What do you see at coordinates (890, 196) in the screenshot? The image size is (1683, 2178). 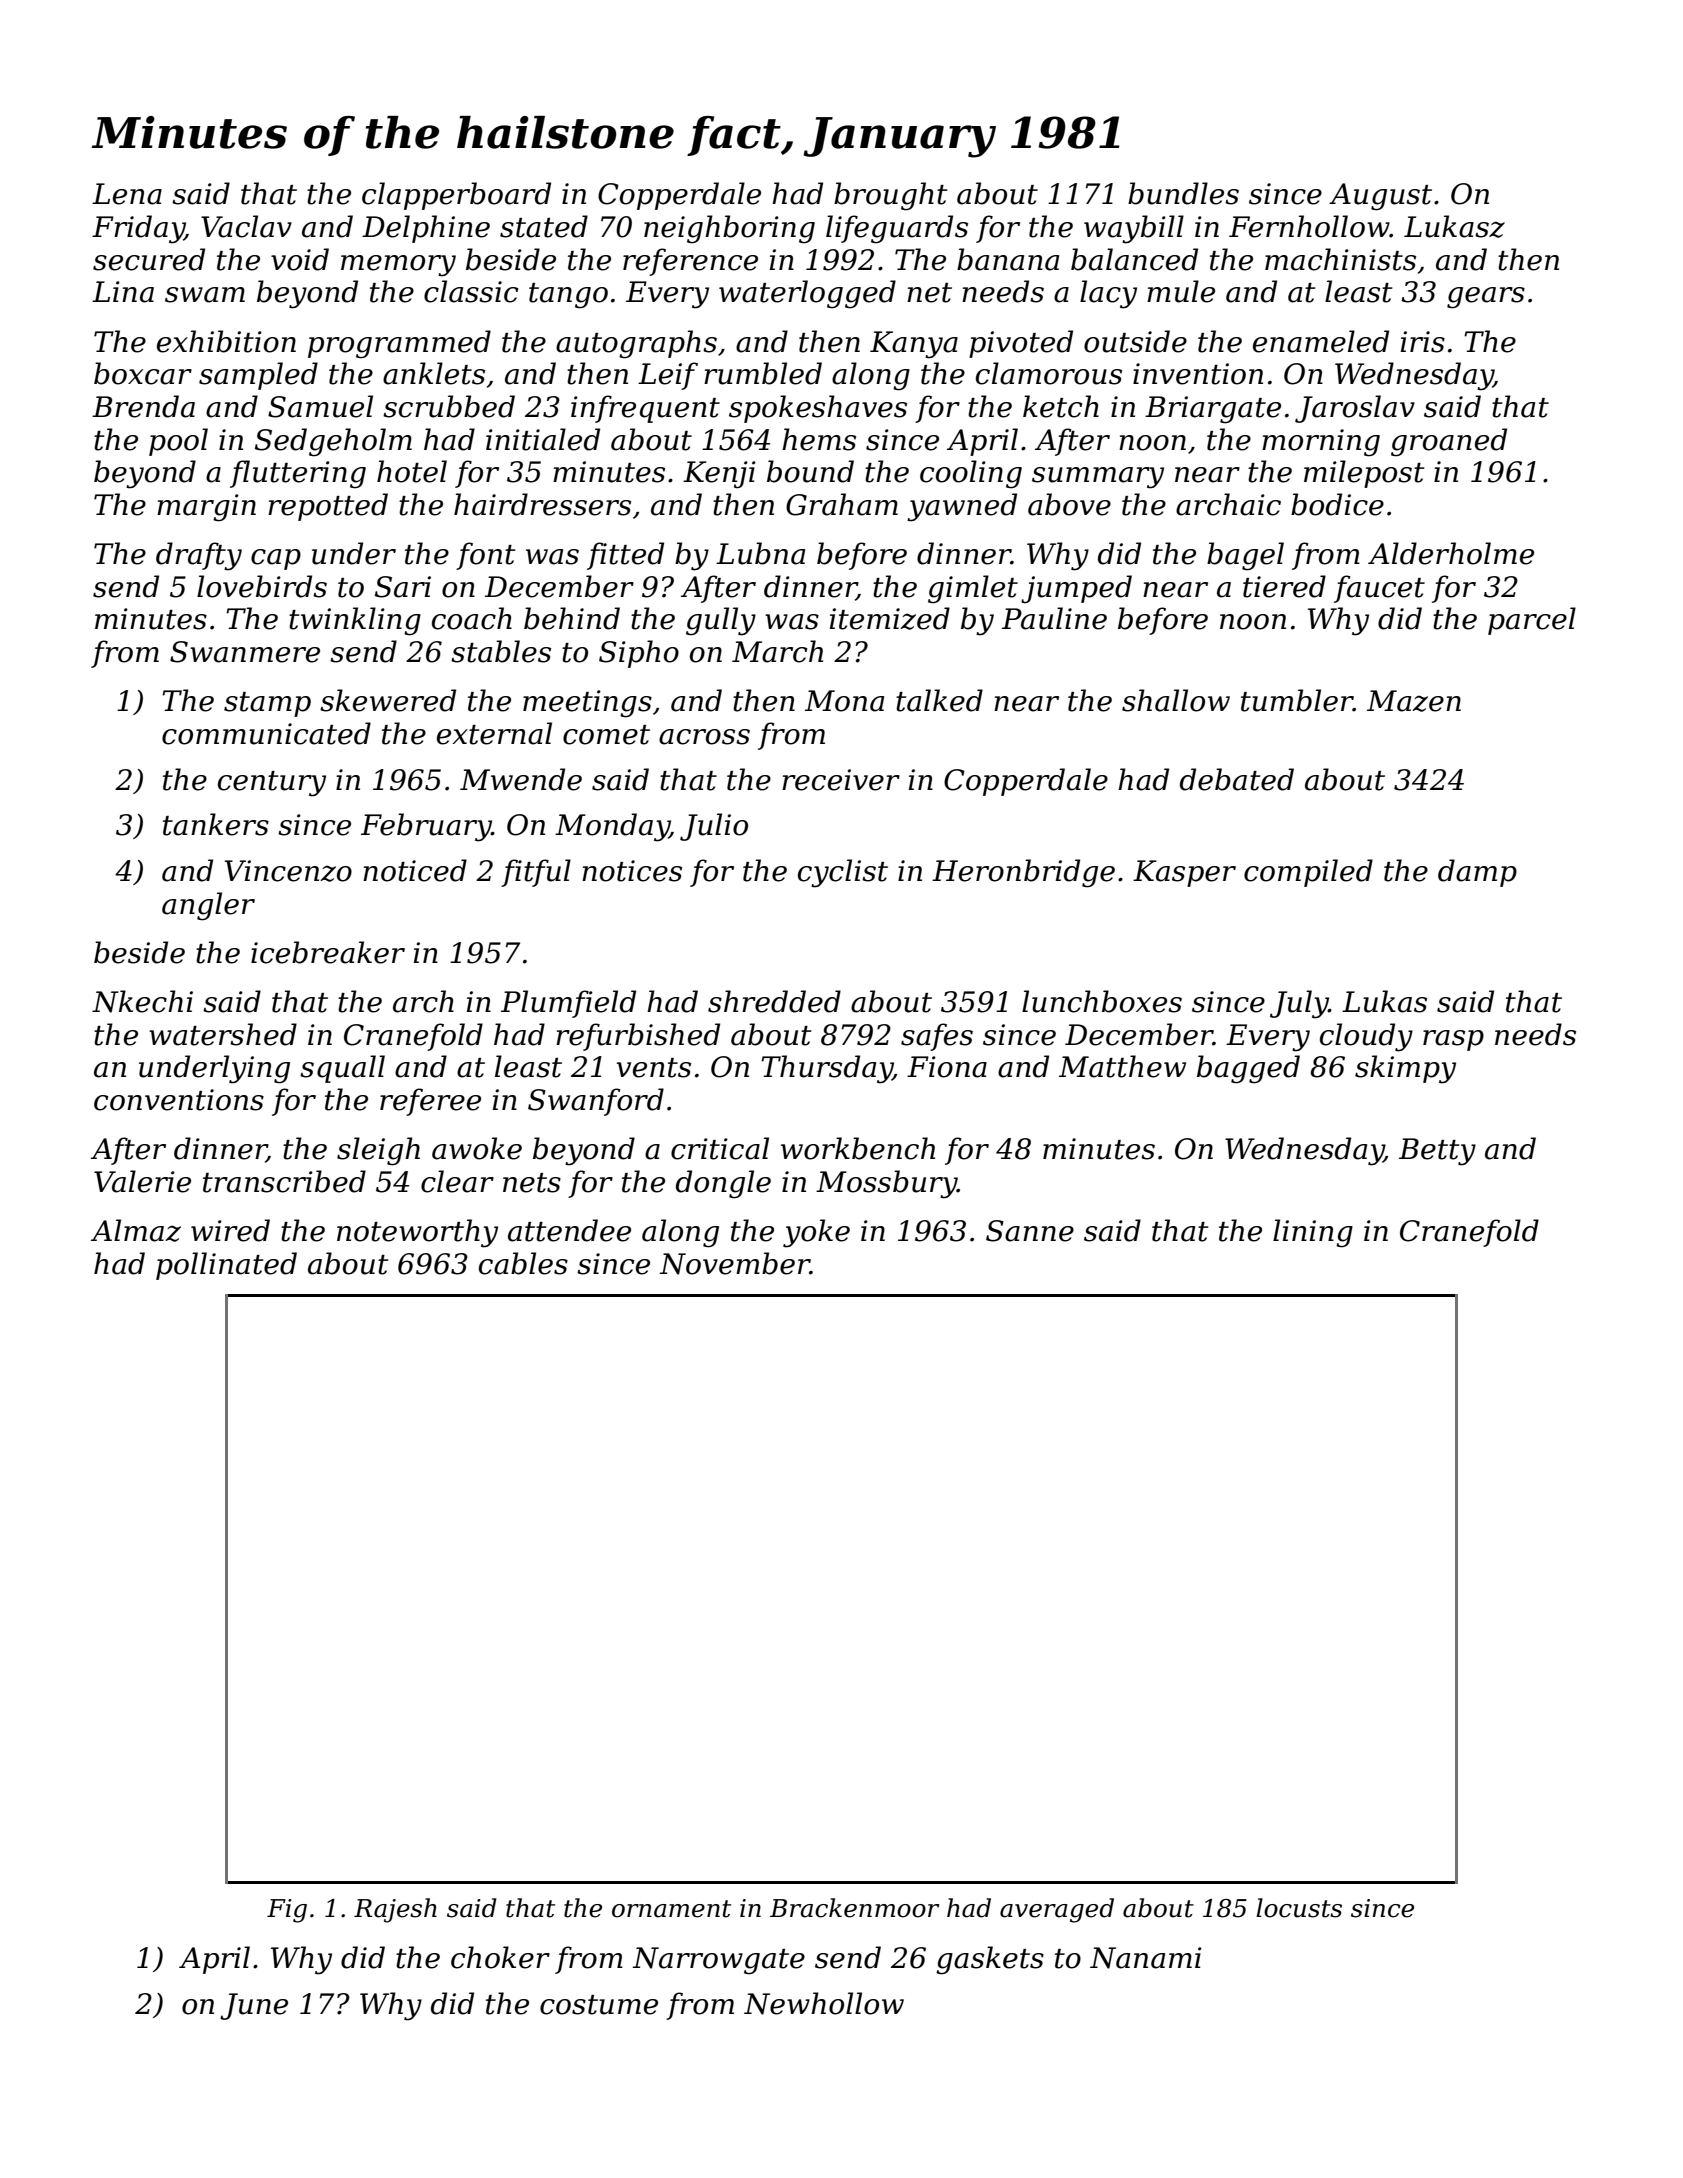 I see `brought` at bounding box center [890, 196].
